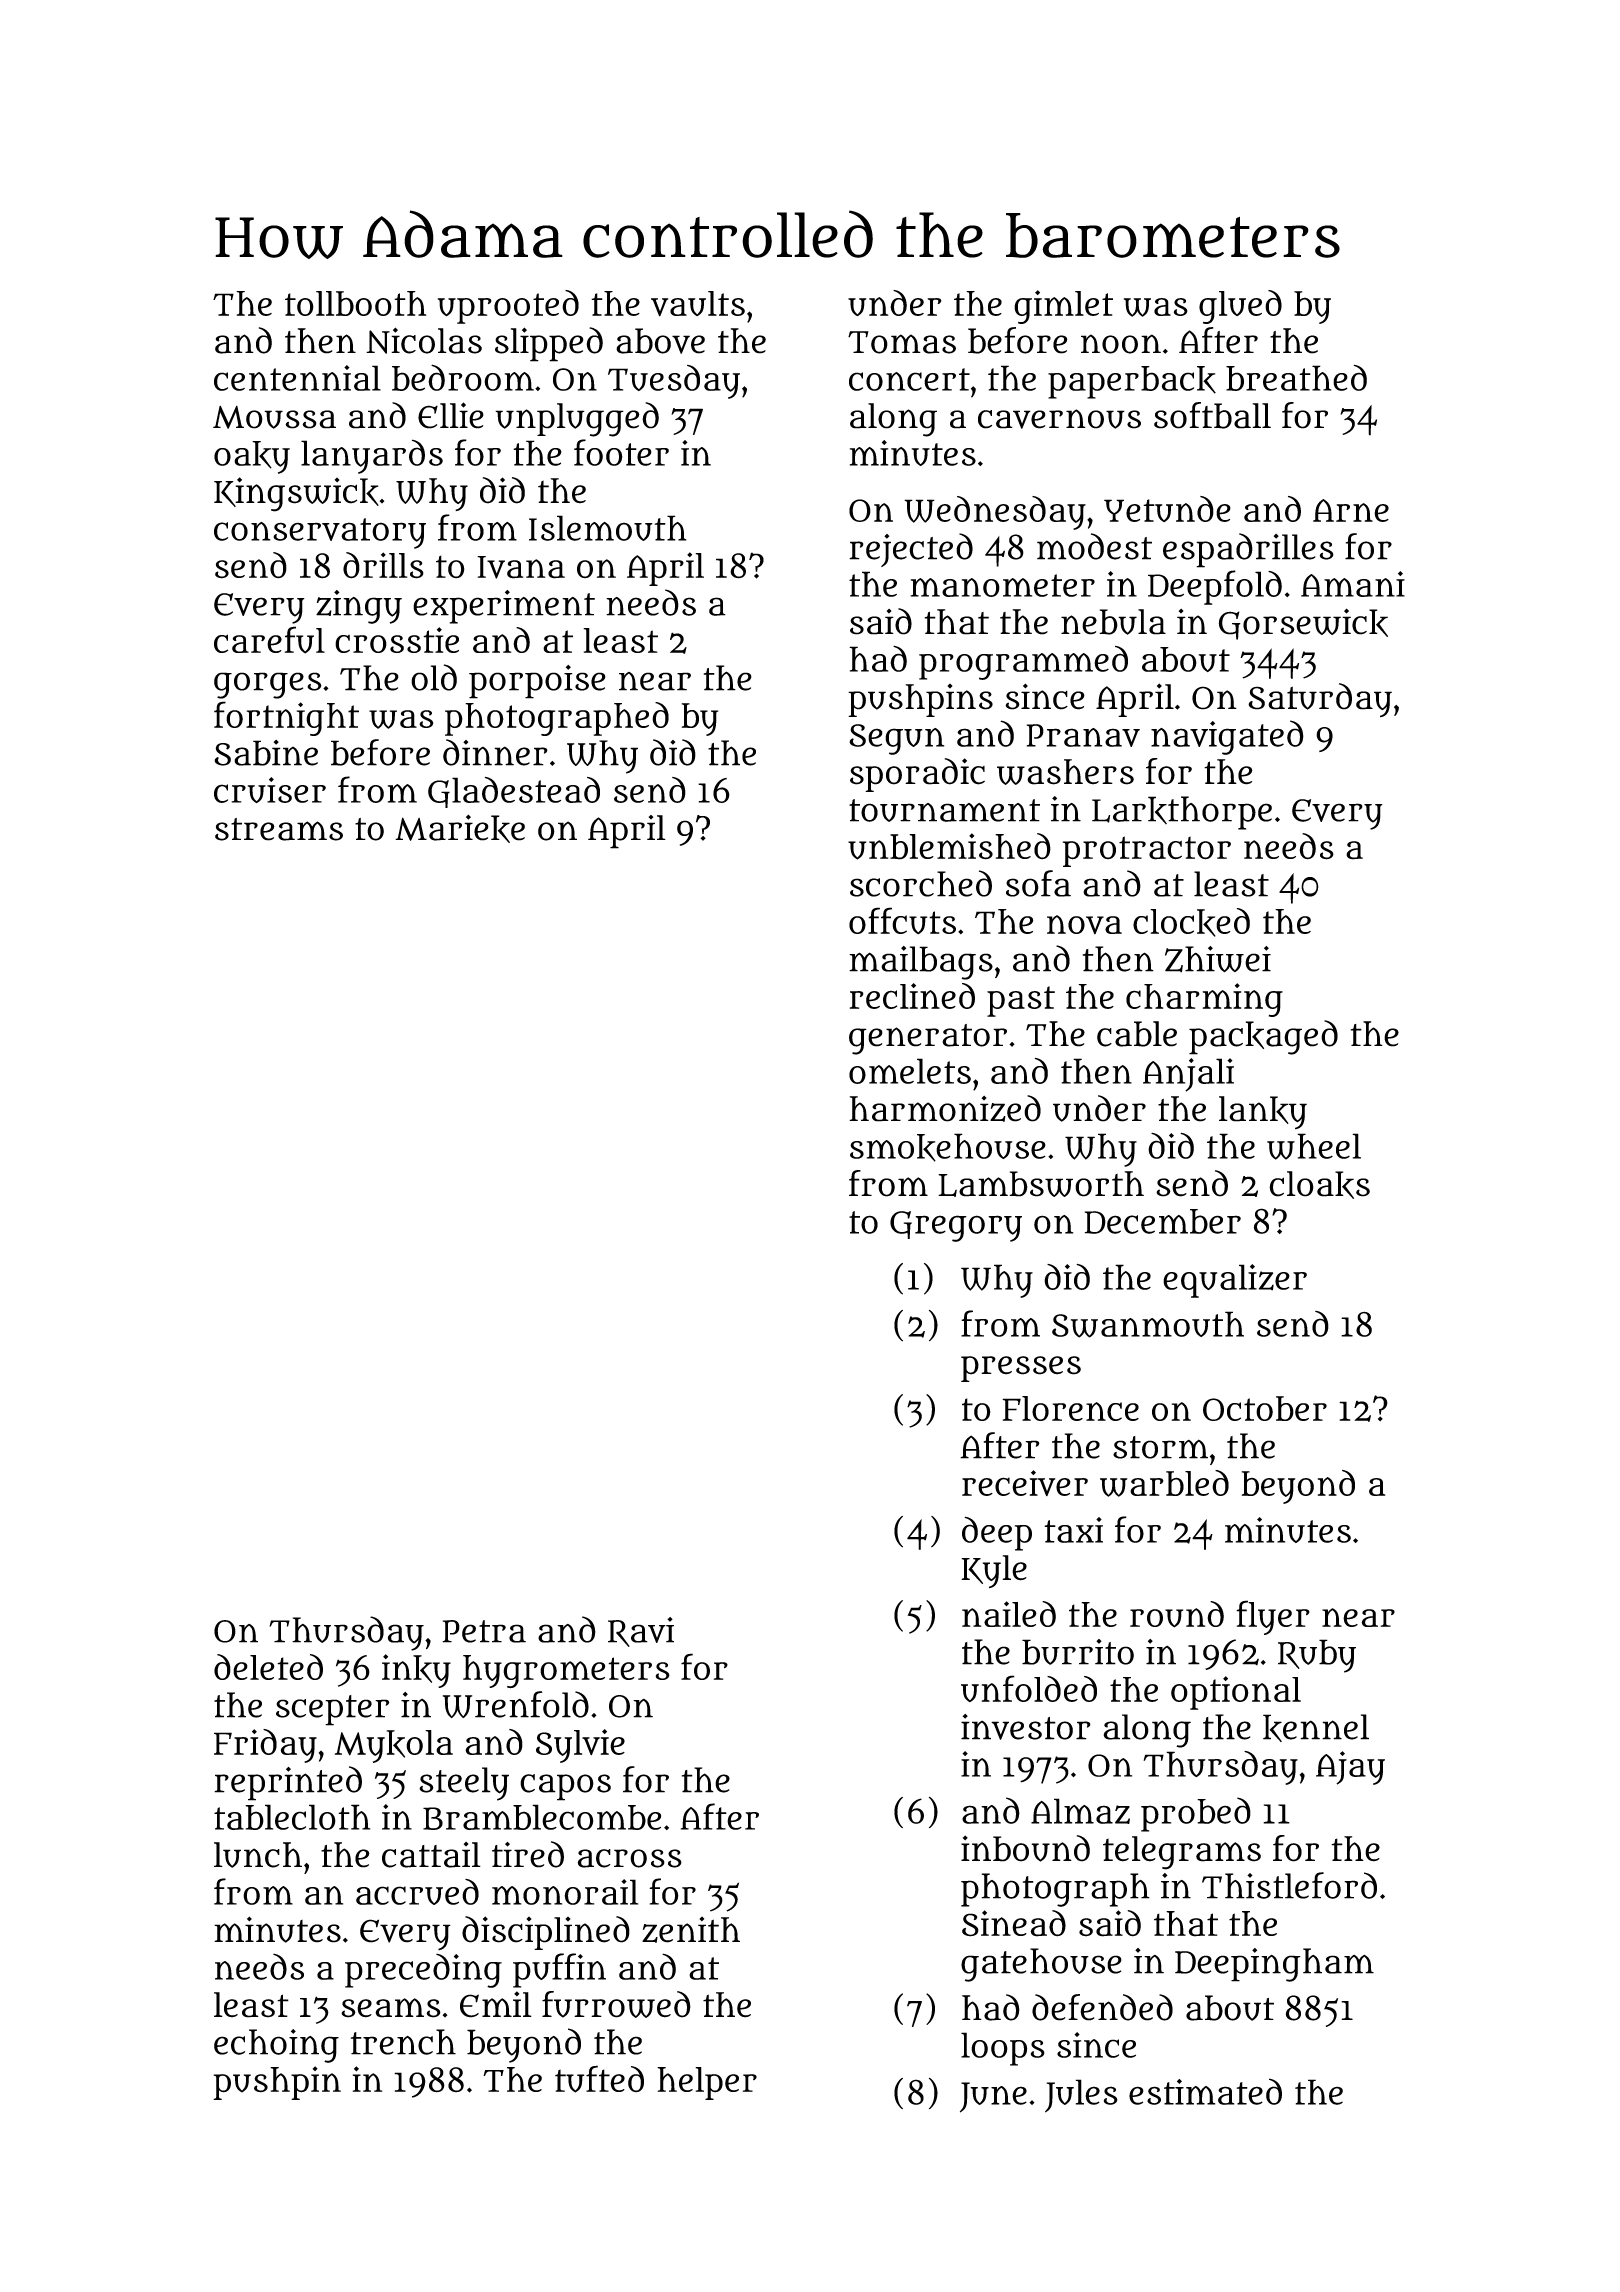 This screenshot has width=1620, height=2292. I want to click on unfolded, so click(1029, 1688).
